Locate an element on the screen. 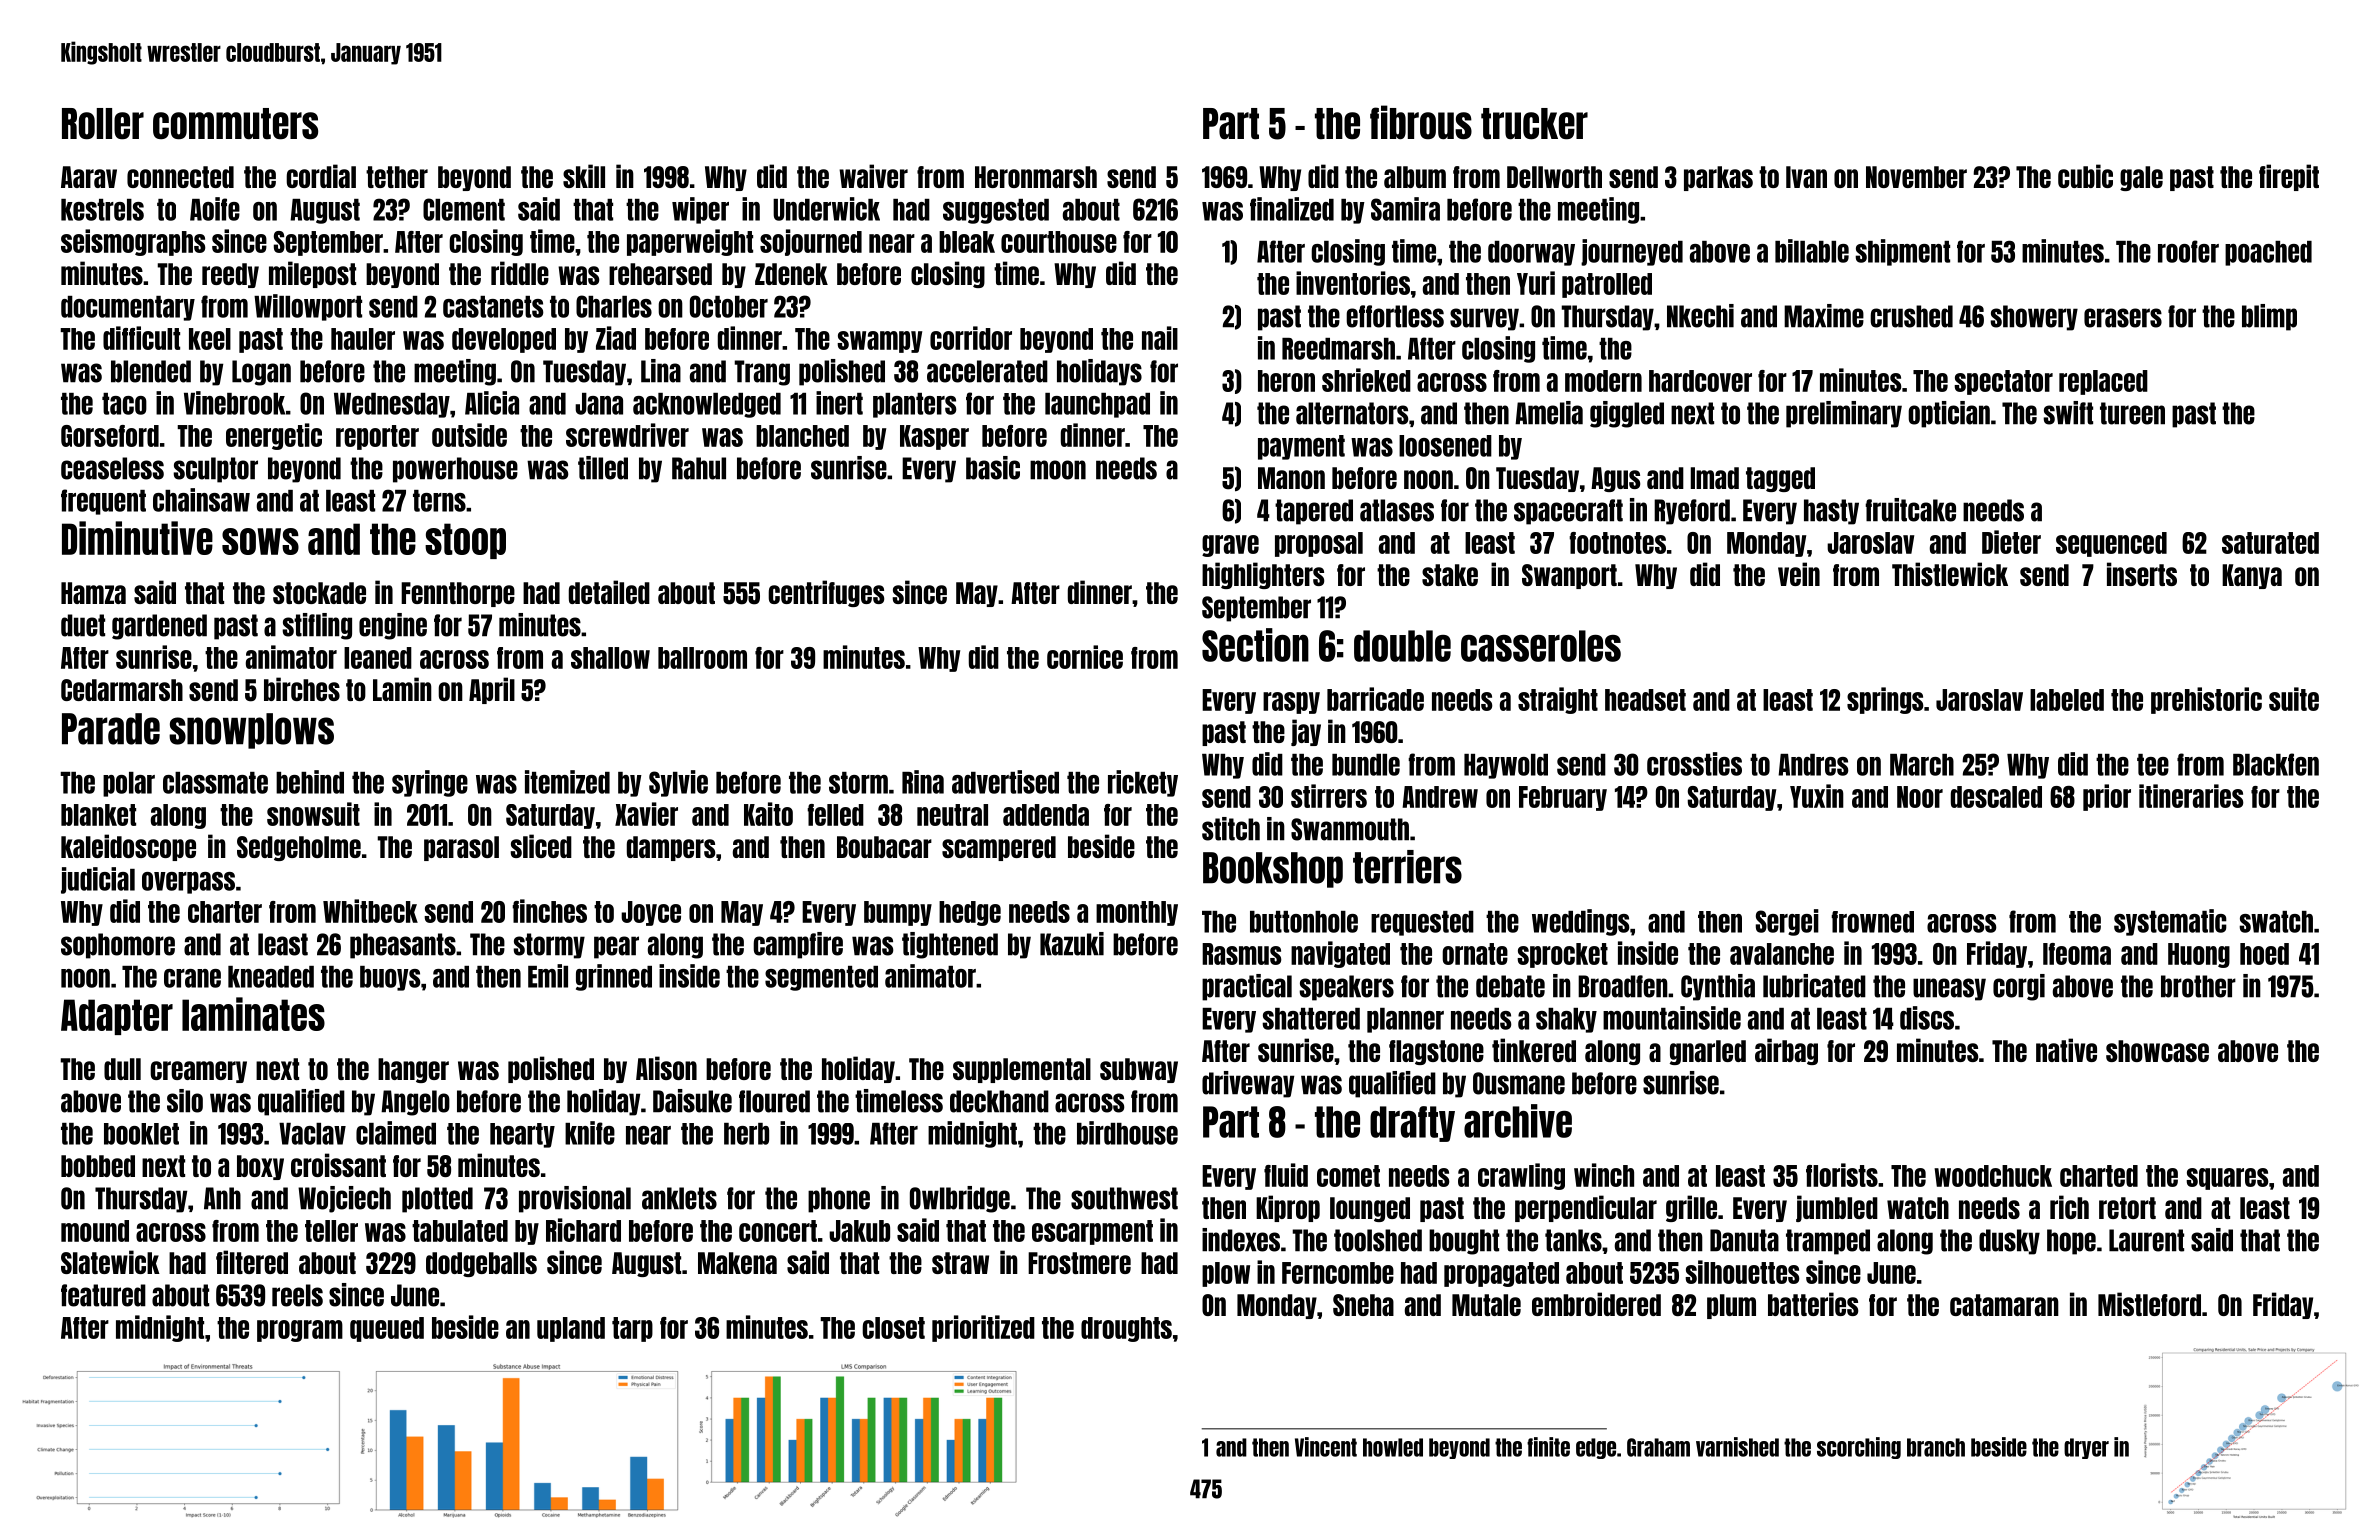  branch is located at coordinates (1936, 1447).
